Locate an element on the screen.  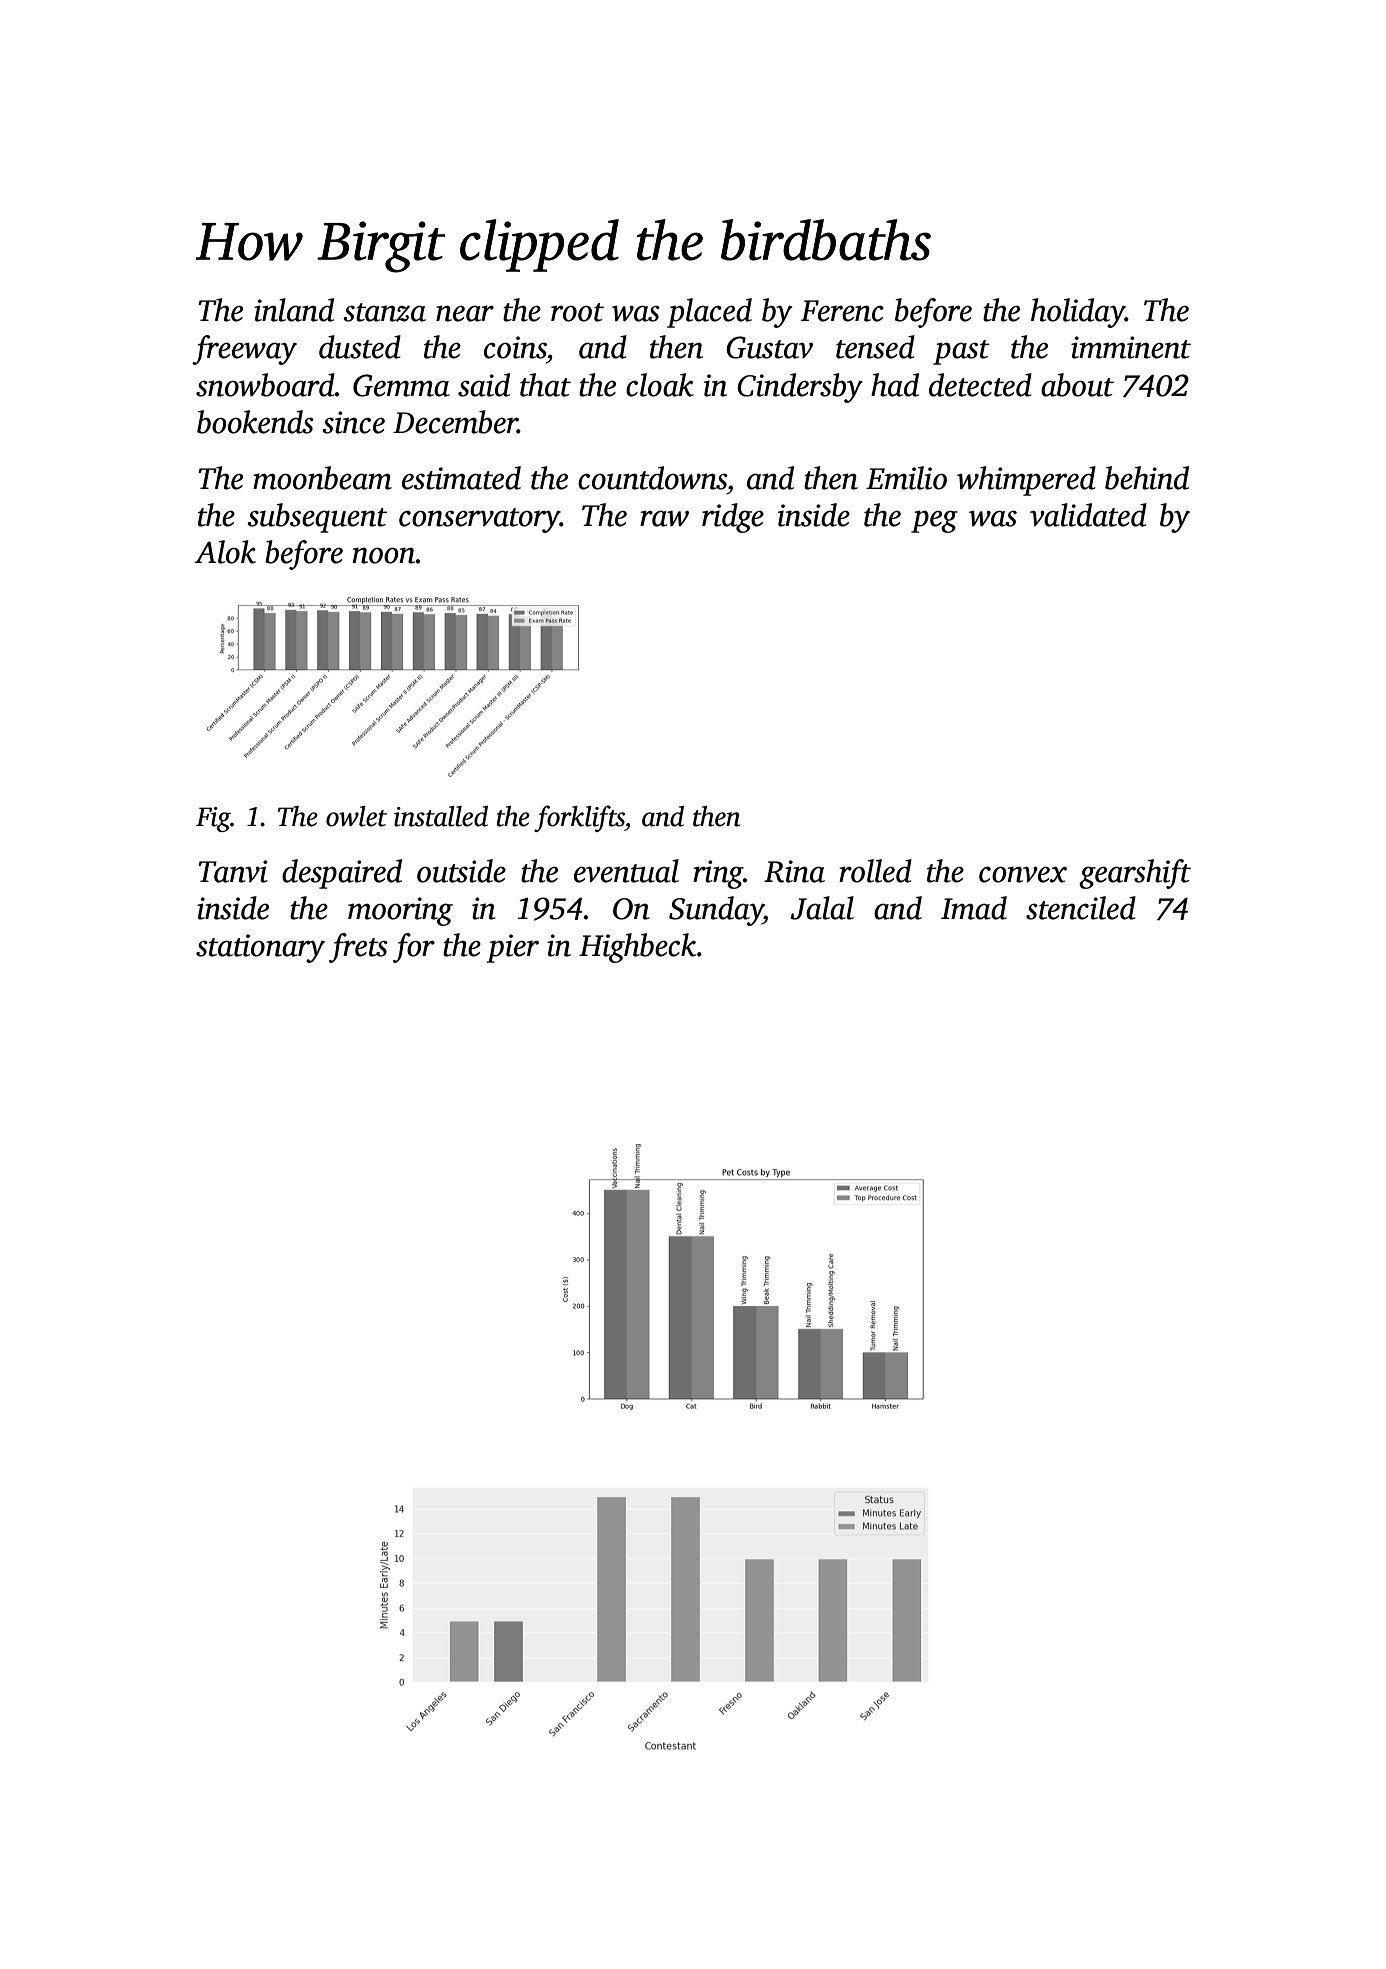
raw is located at coordinates (664, 518).
